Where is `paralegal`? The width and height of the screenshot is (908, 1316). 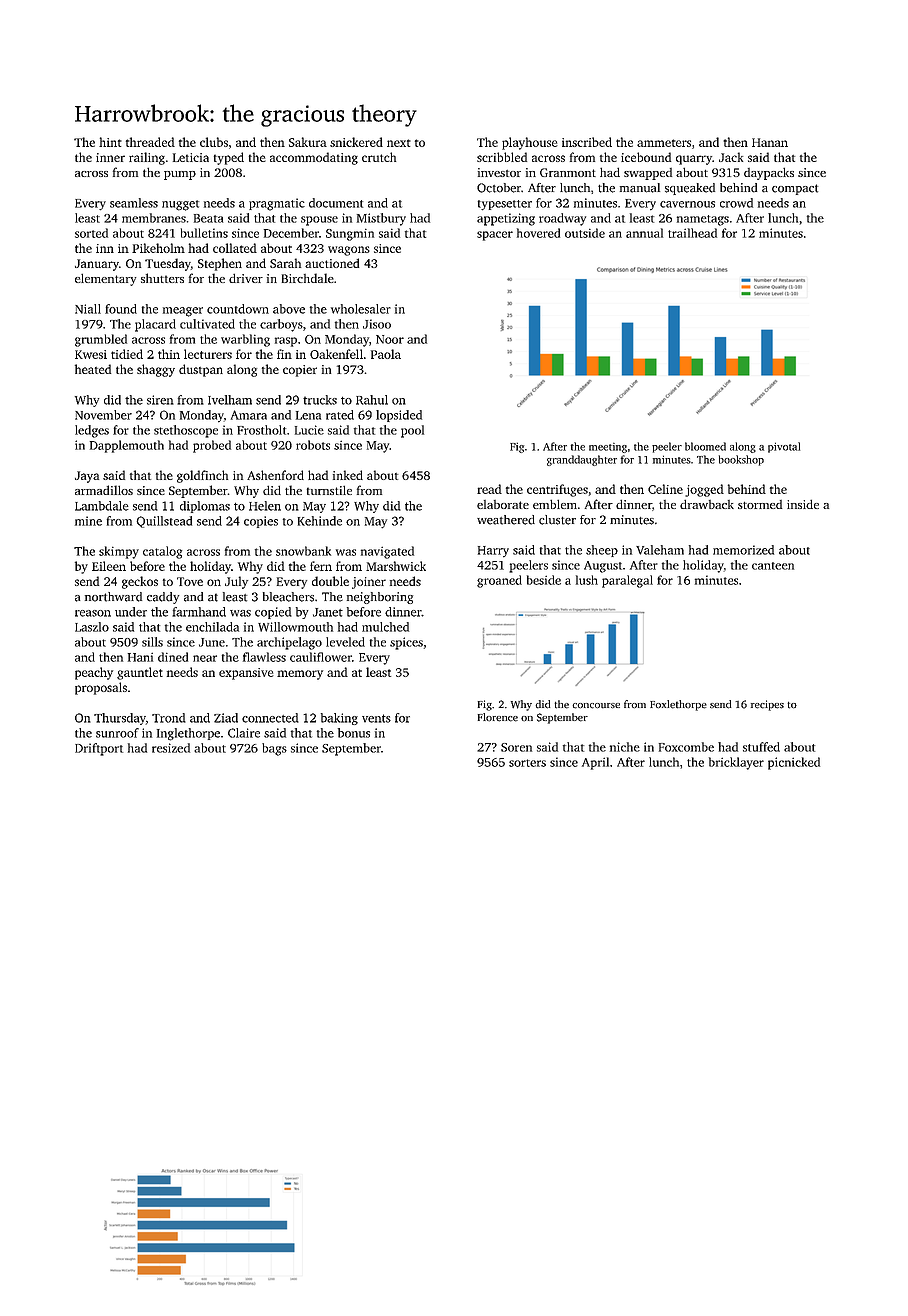 paralegal is located at coordinates (627, 581).
